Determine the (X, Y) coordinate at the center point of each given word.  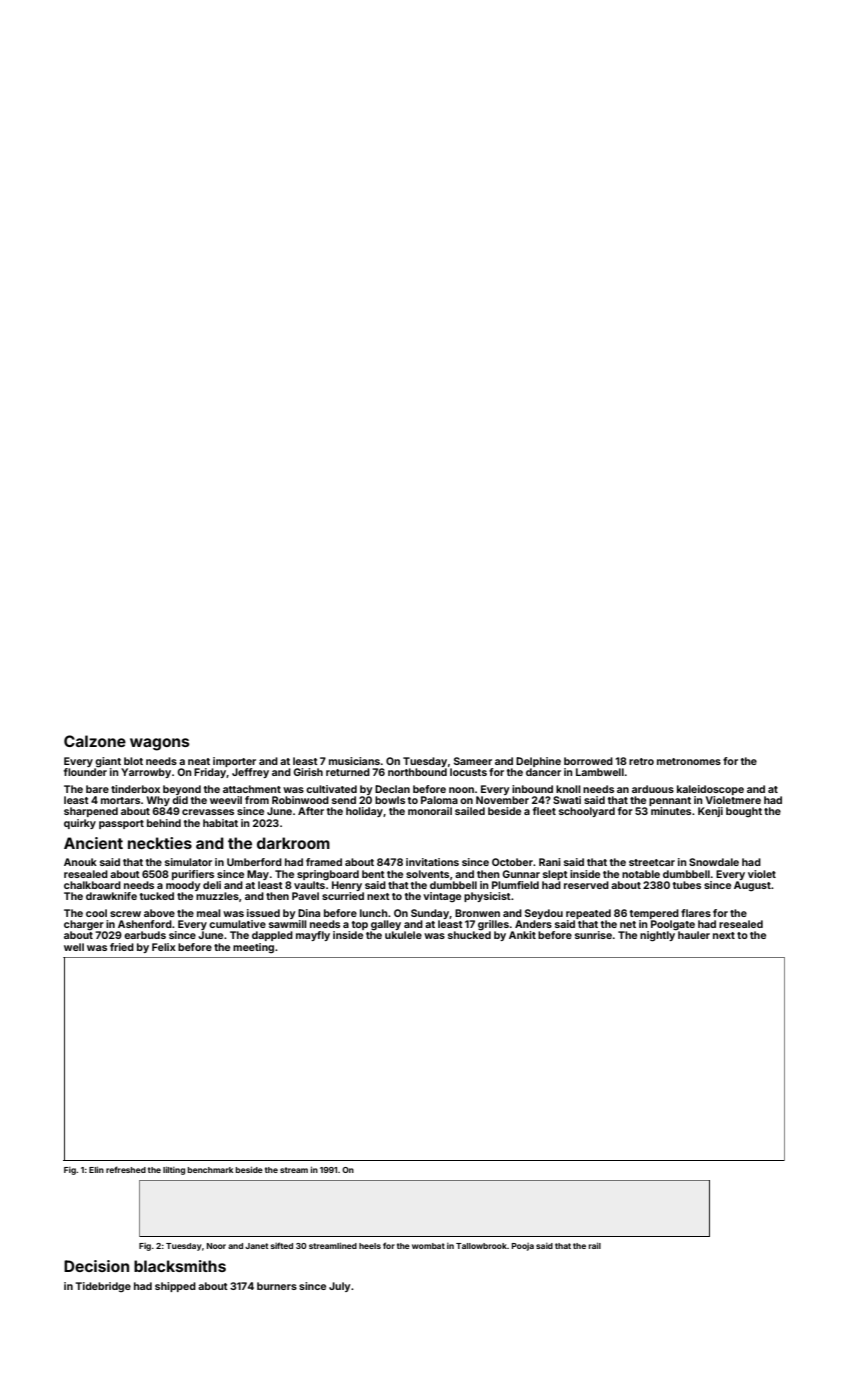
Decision (96, 1266)
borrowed (588, 761)
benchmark (210, 1170)
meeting (253, 948)
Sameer (473, 761)
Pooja (523, 1247)
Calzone (95, 741)
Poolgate (673, 925)
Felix (164, 947)
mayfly (313, 936)
